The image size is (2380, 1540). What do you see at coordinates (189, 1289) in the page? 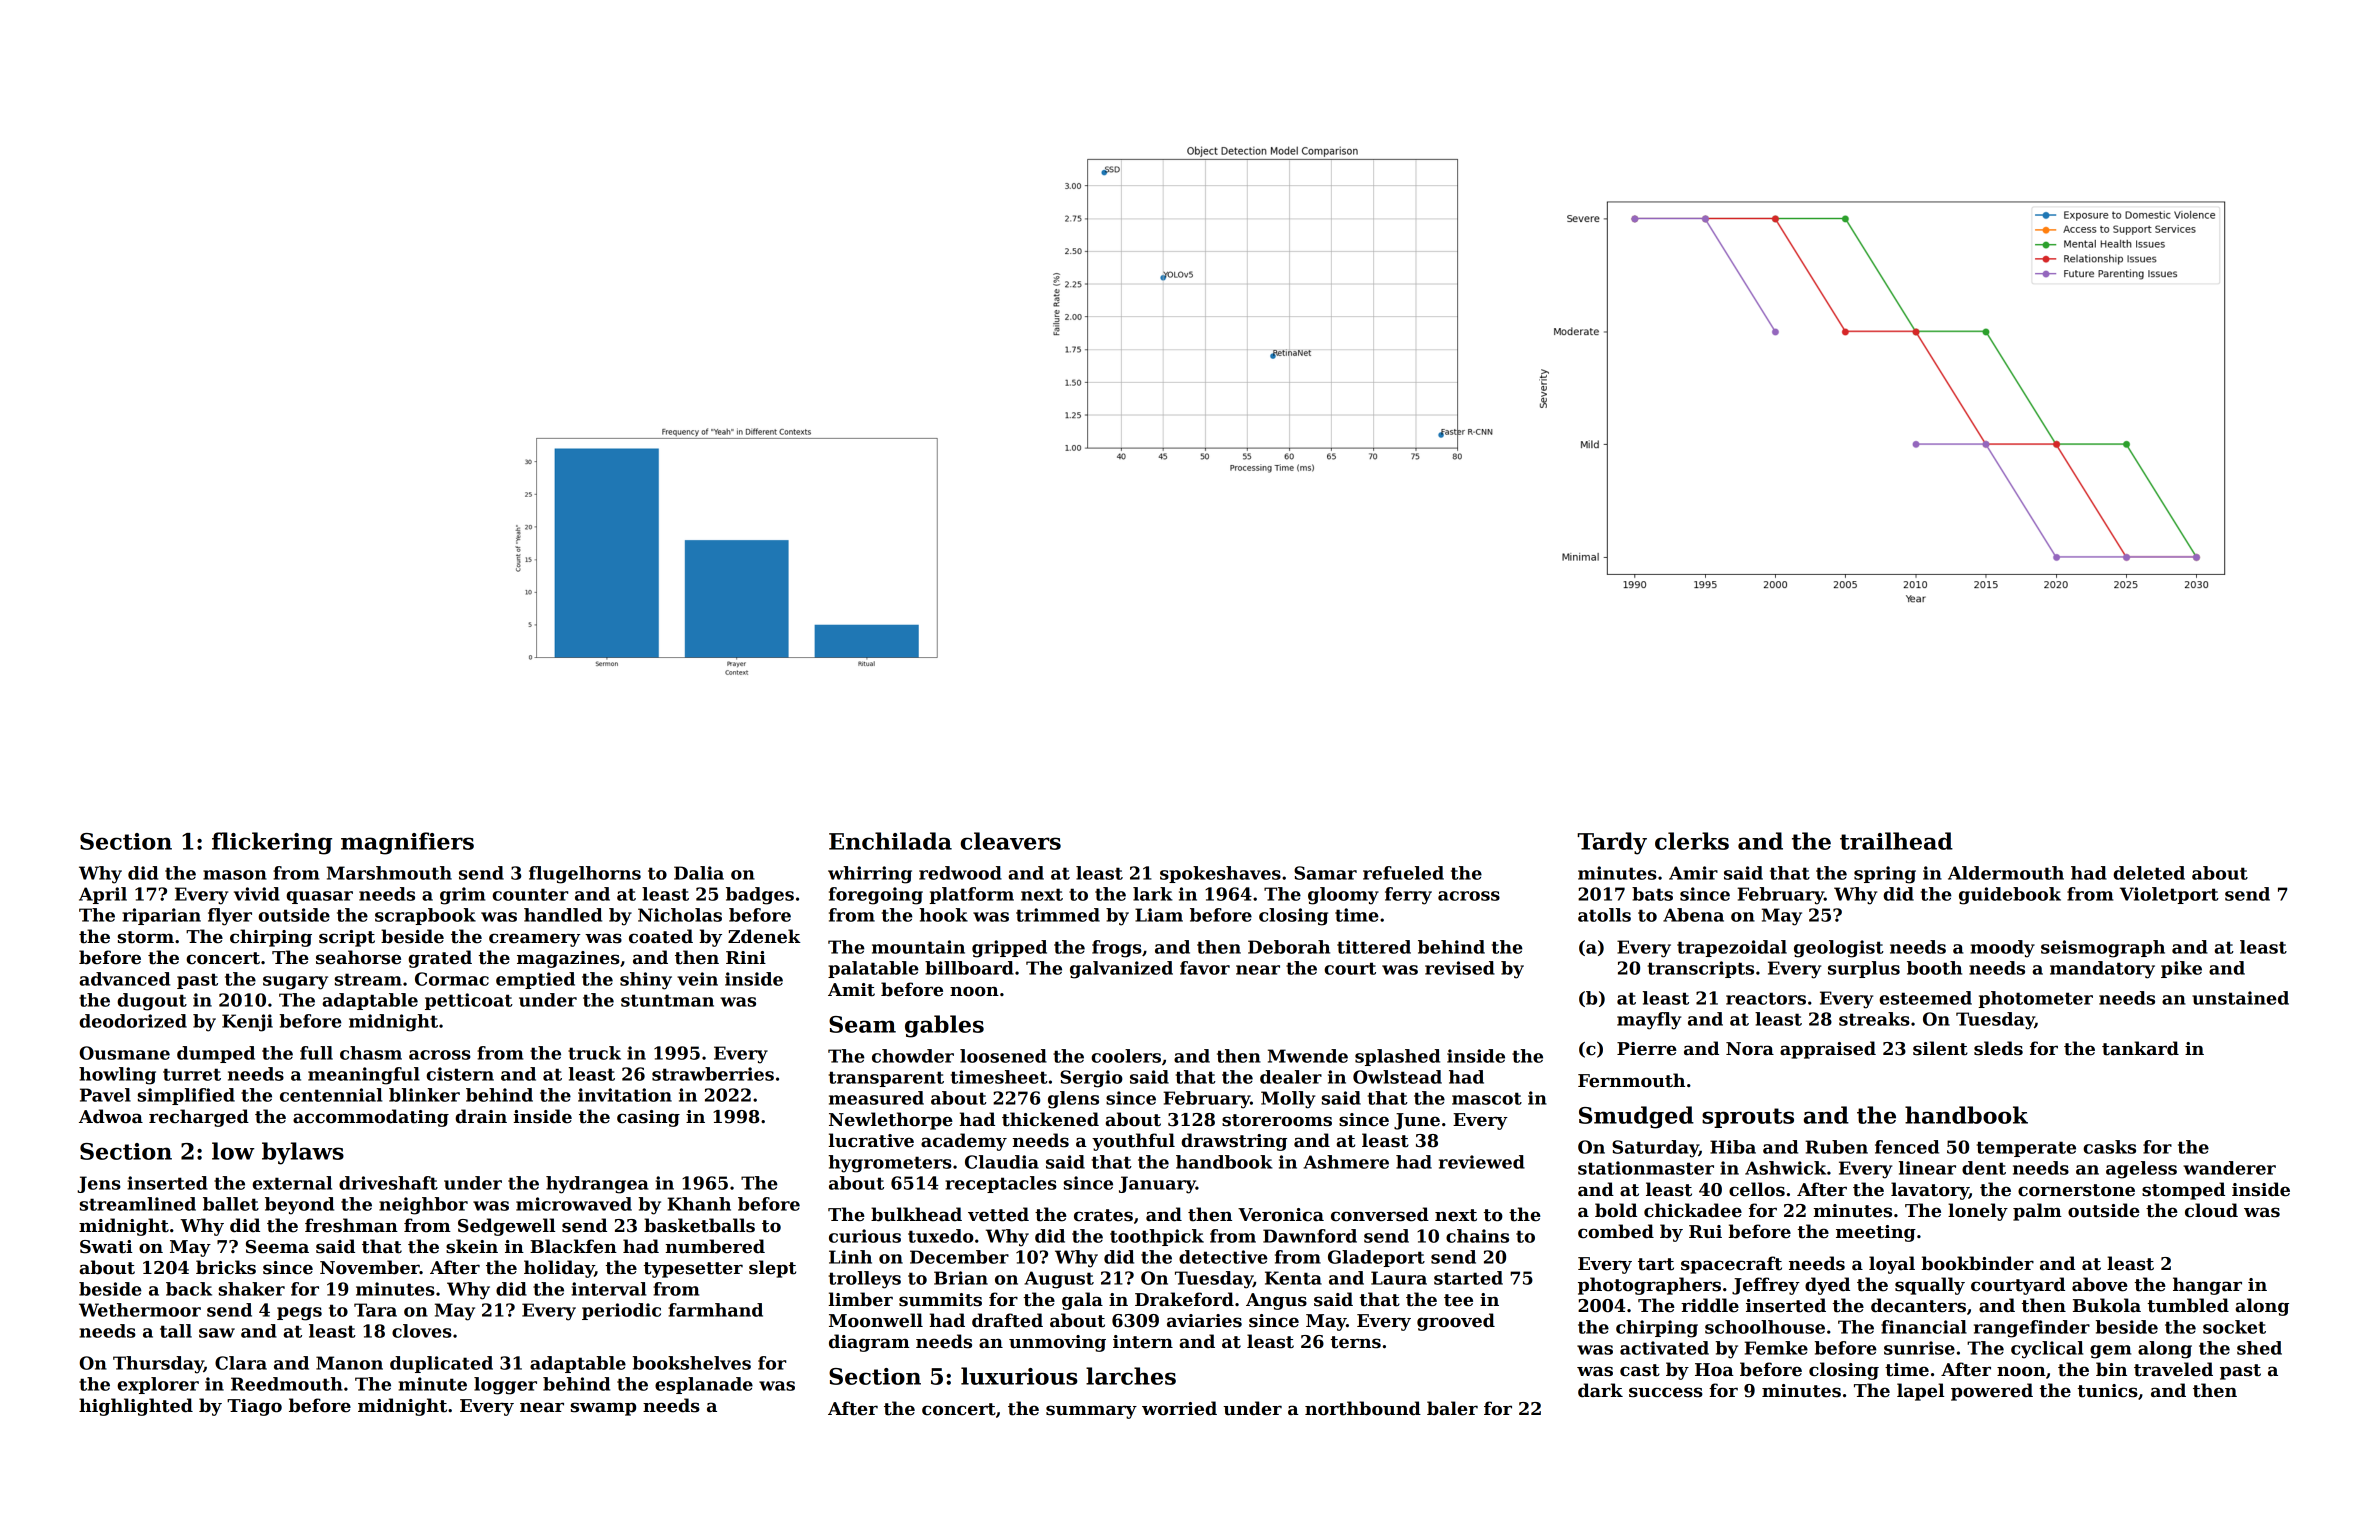
I see `back` at bounding box center [189, 1289].
